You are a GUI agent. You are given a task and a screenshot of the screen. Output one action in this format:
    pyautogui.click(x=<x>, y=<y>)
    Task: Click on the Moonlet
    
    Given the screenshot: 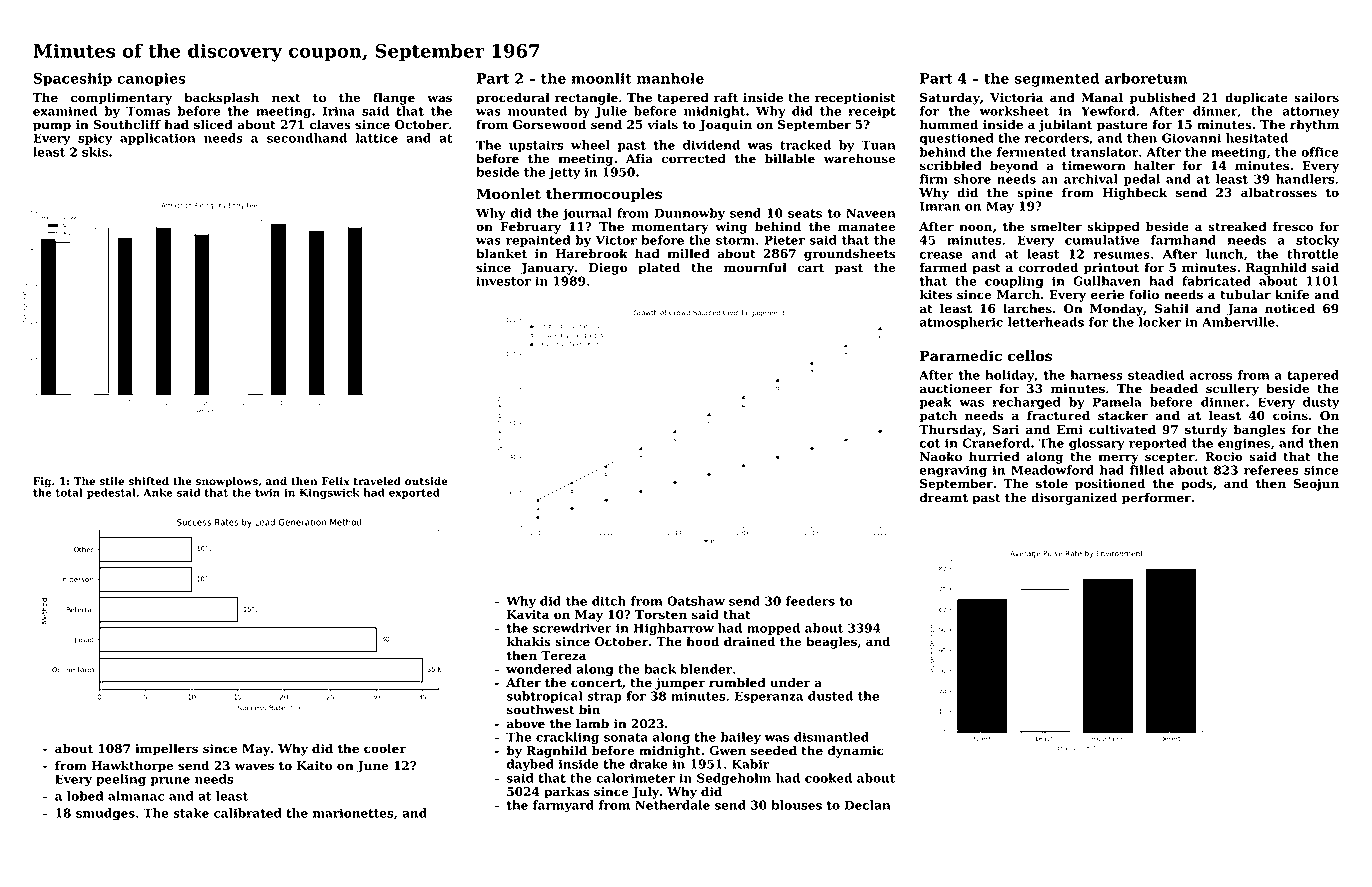 What is the action you would take?
    pyautogui.click(x=508, y=194)
